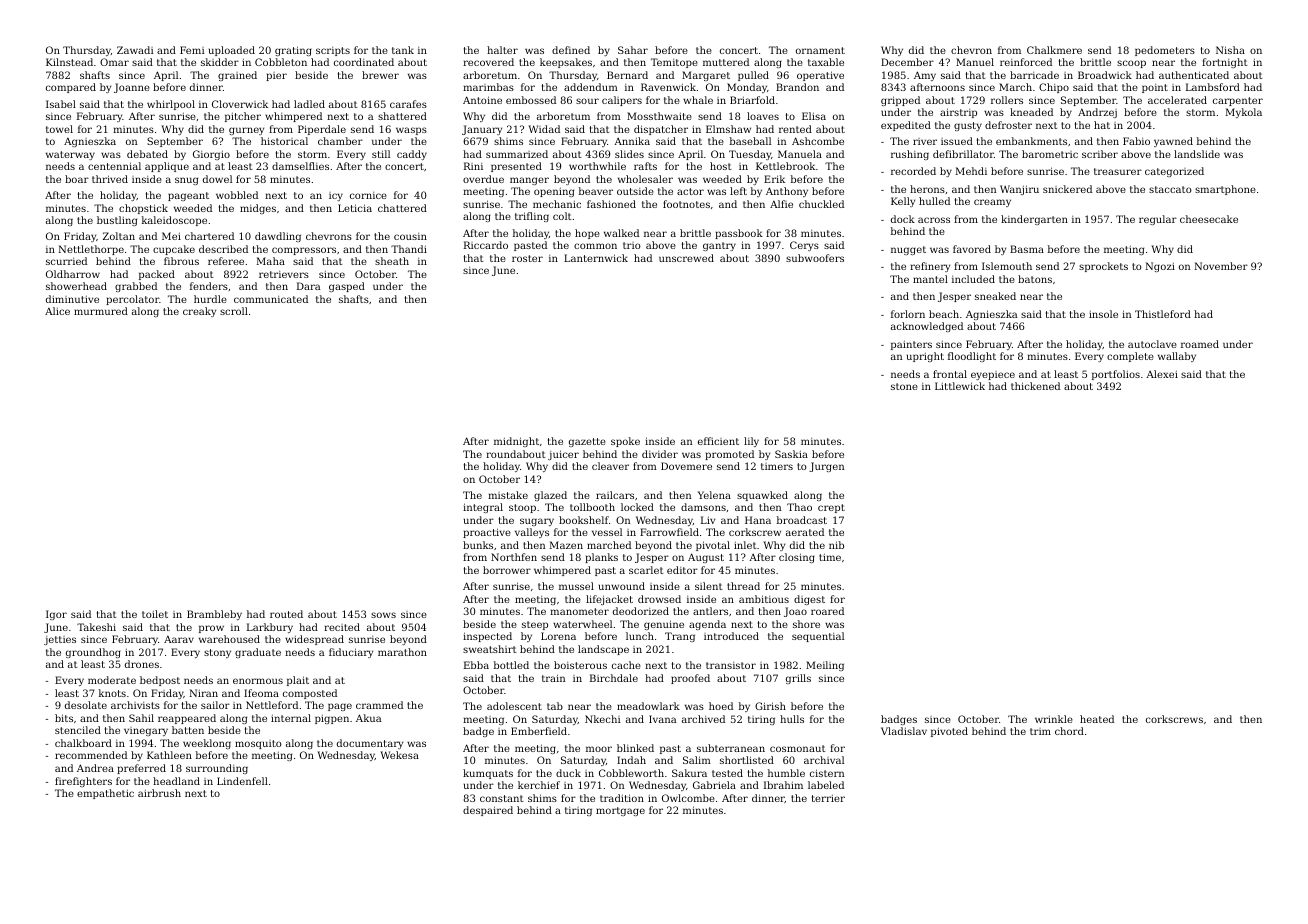  I want to click on retrievers, so click(284, 274).
